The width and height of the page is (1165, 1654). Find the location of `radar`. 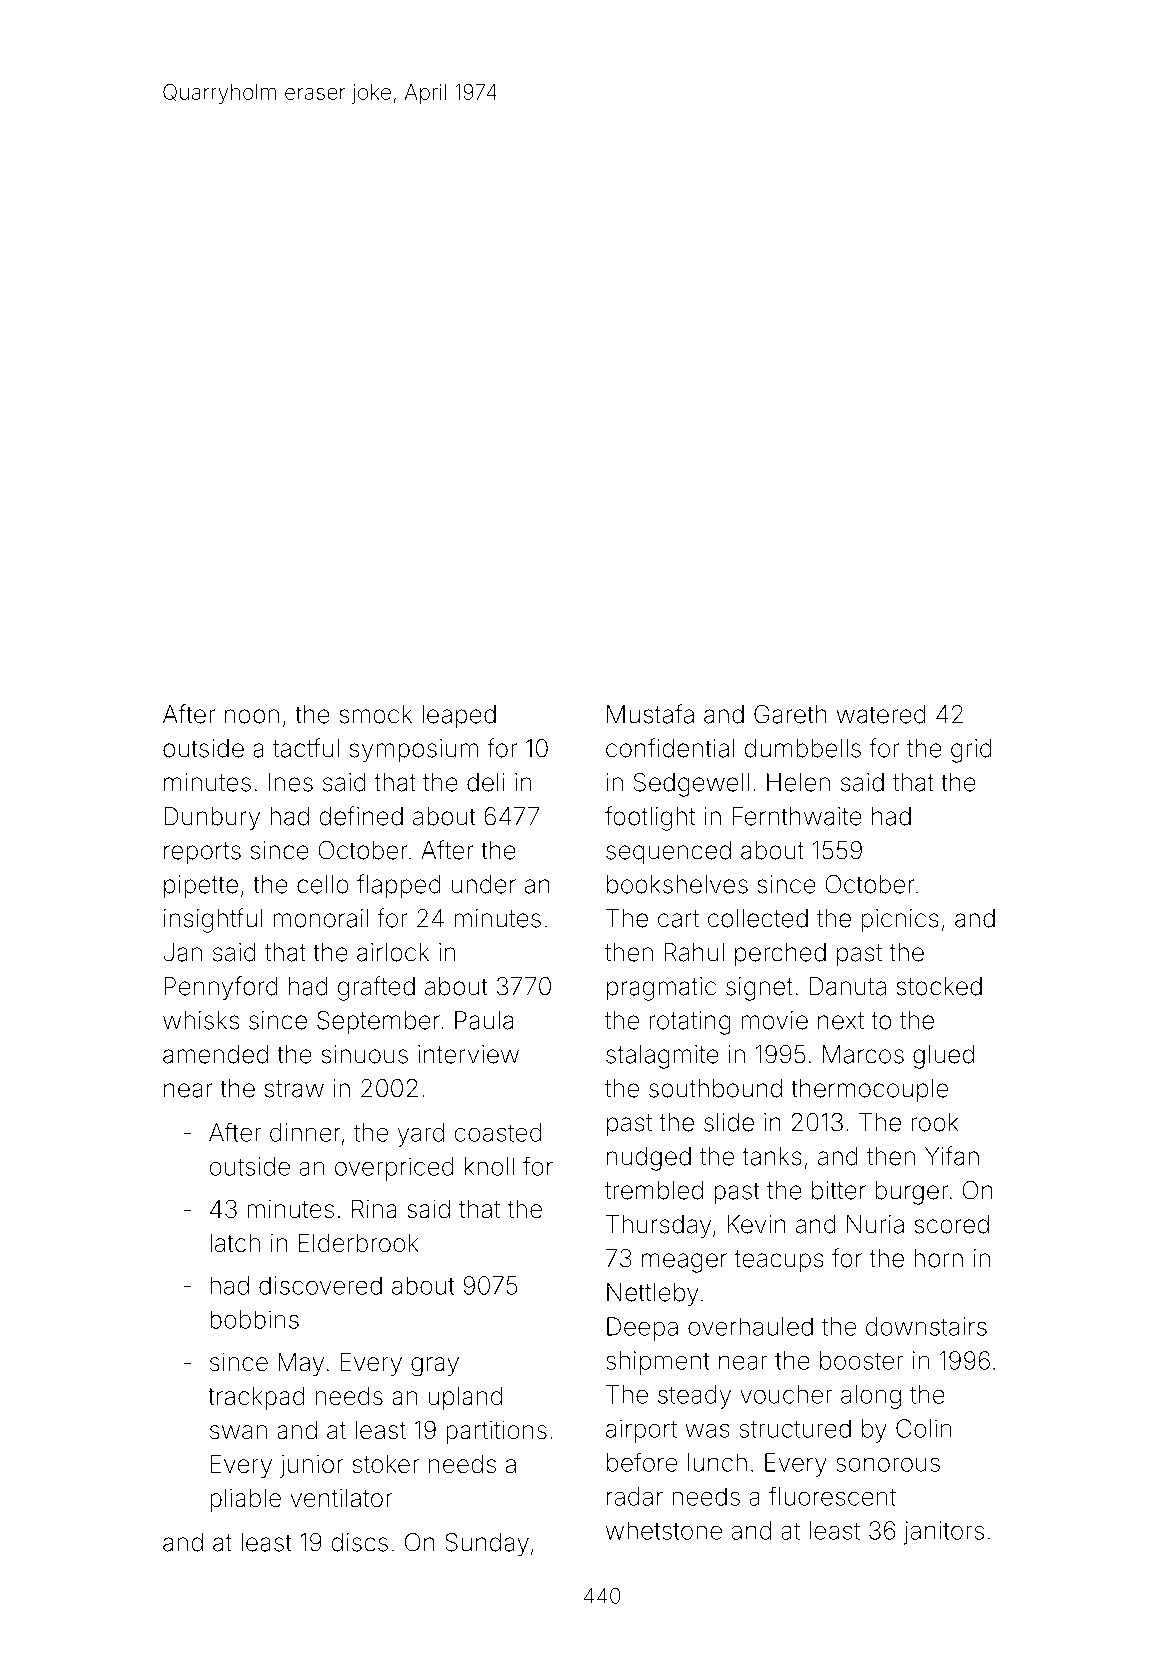

radar is located at coordinates (635, 1496).
